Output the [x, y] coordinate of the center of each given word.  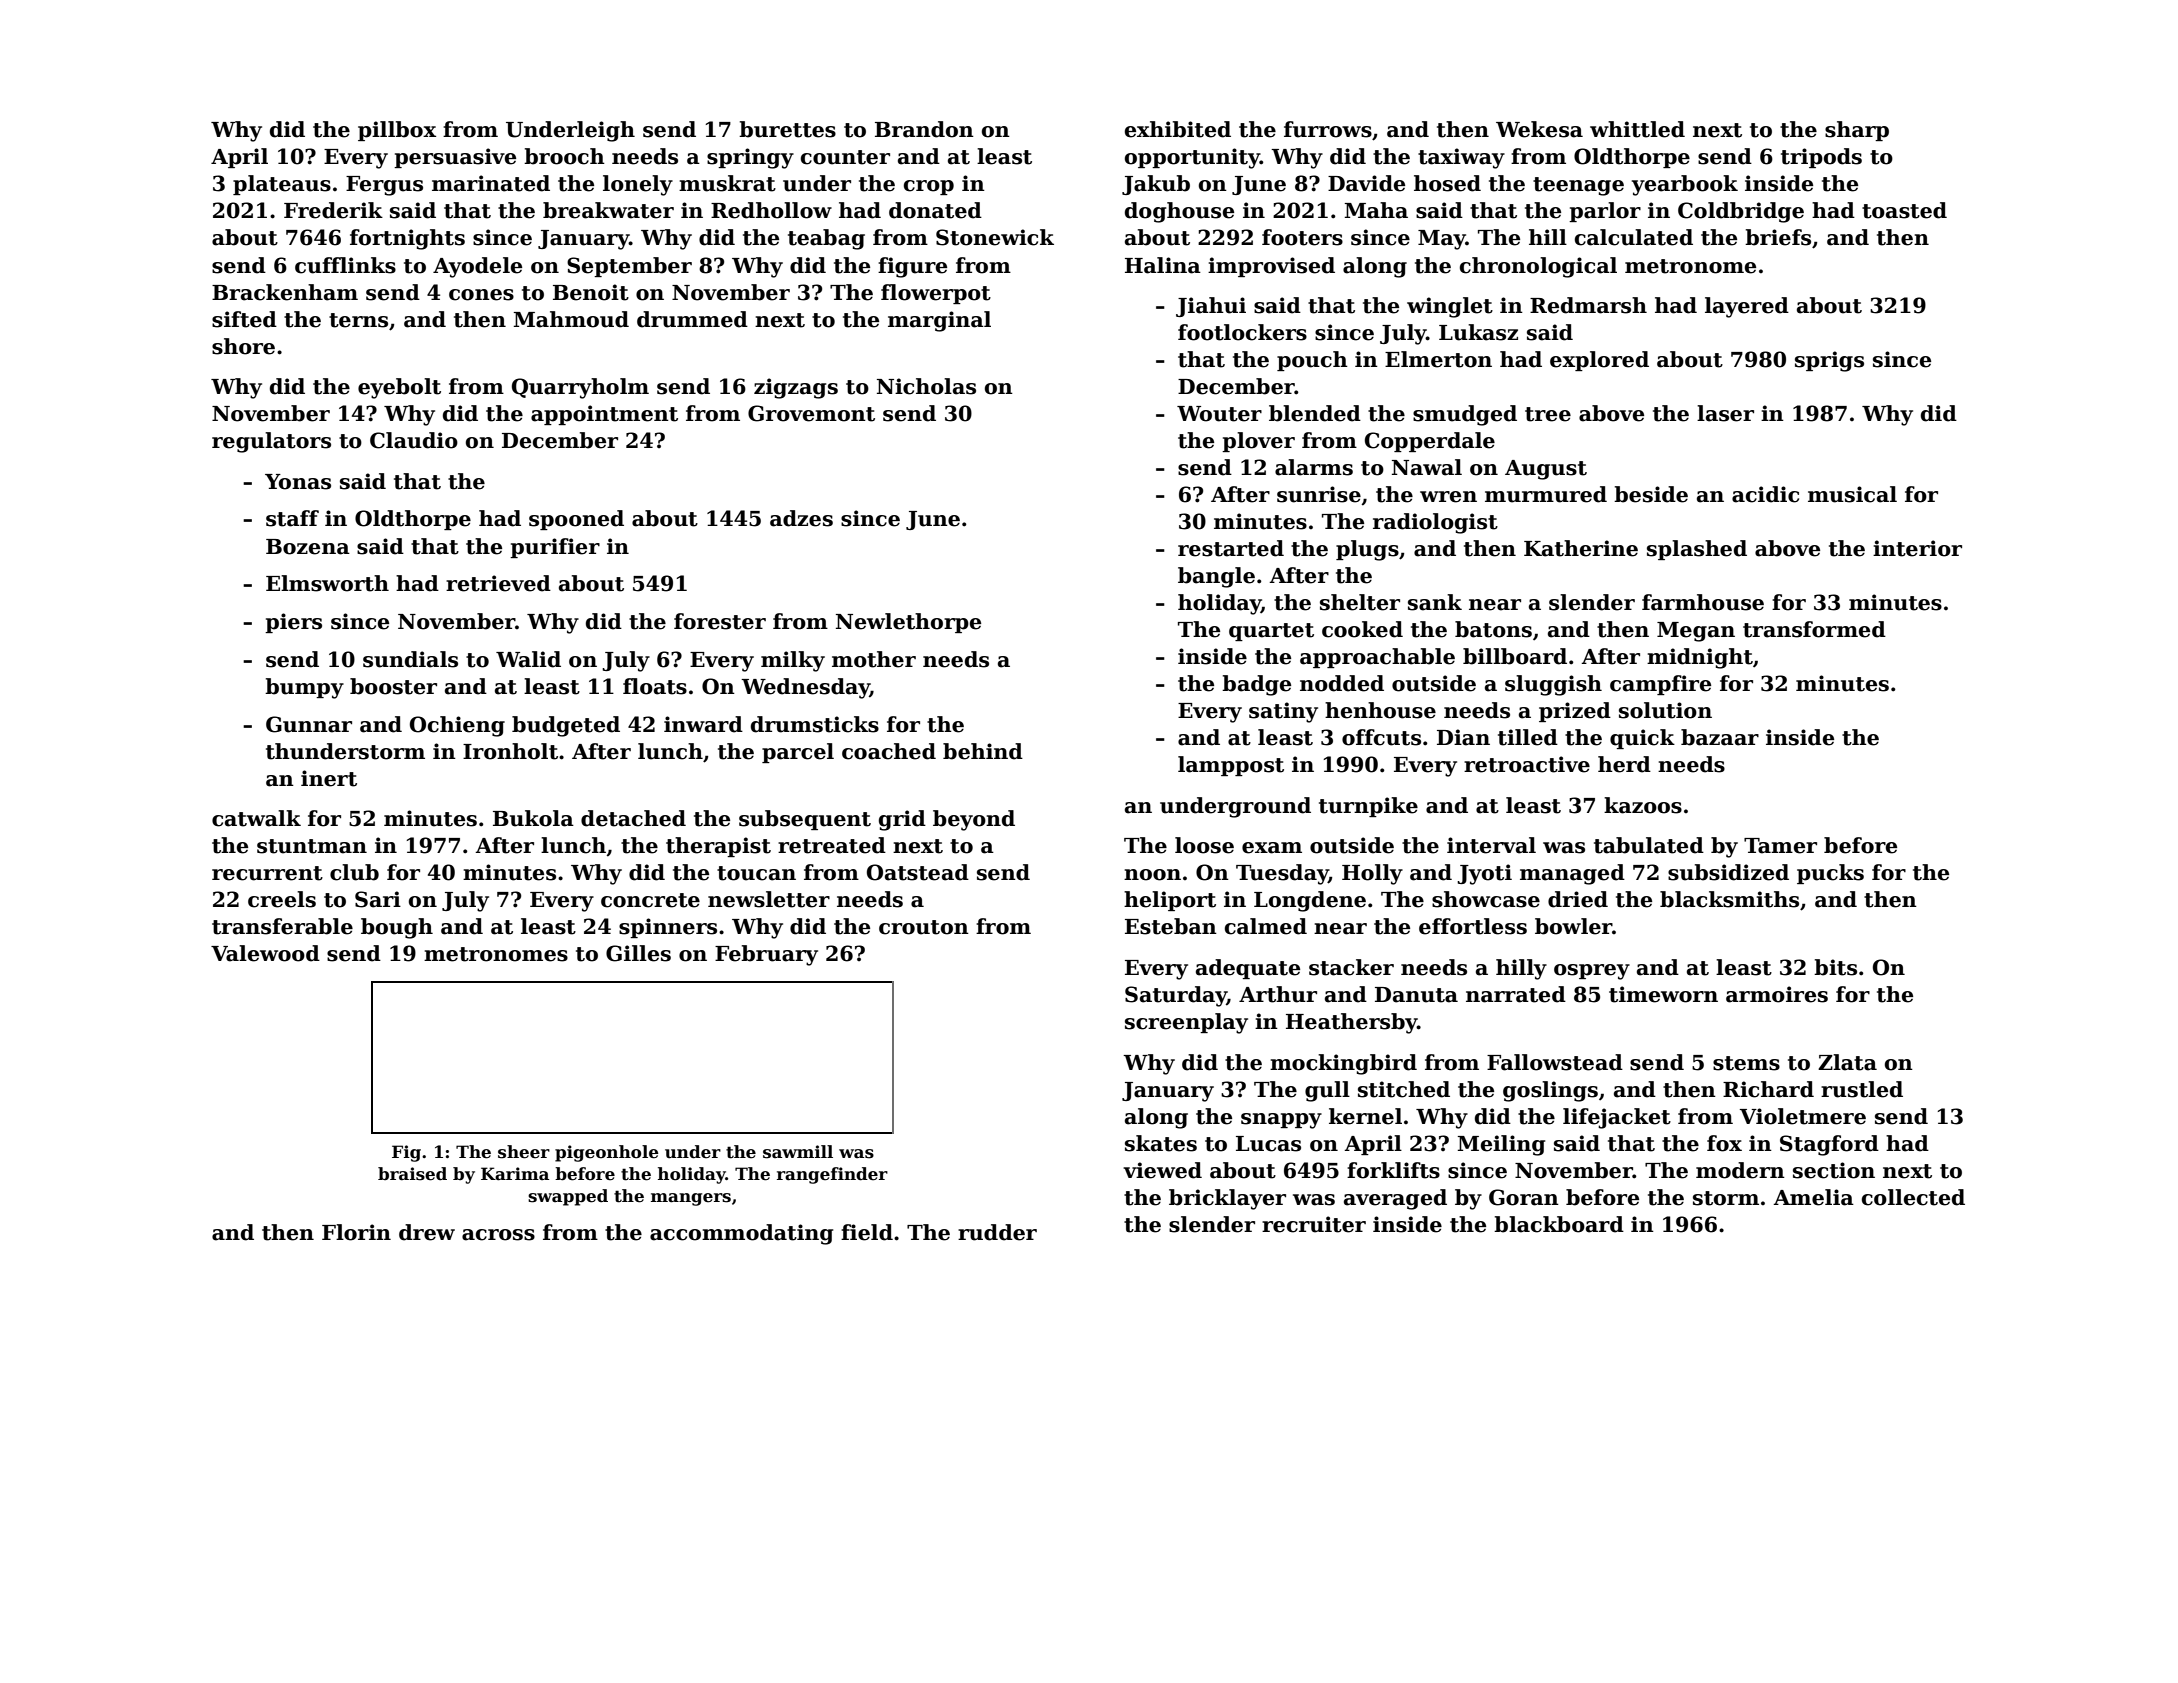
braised [412, 1174]
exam [1272, 848]
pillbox [397, 131]
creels [282, 899]
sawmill [798, 1152]
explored [1599, 361]
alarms [1314, 467]
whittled [1637, 129]
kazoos [1643, 805]
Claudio [414, 440]
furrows [1328, 129]
